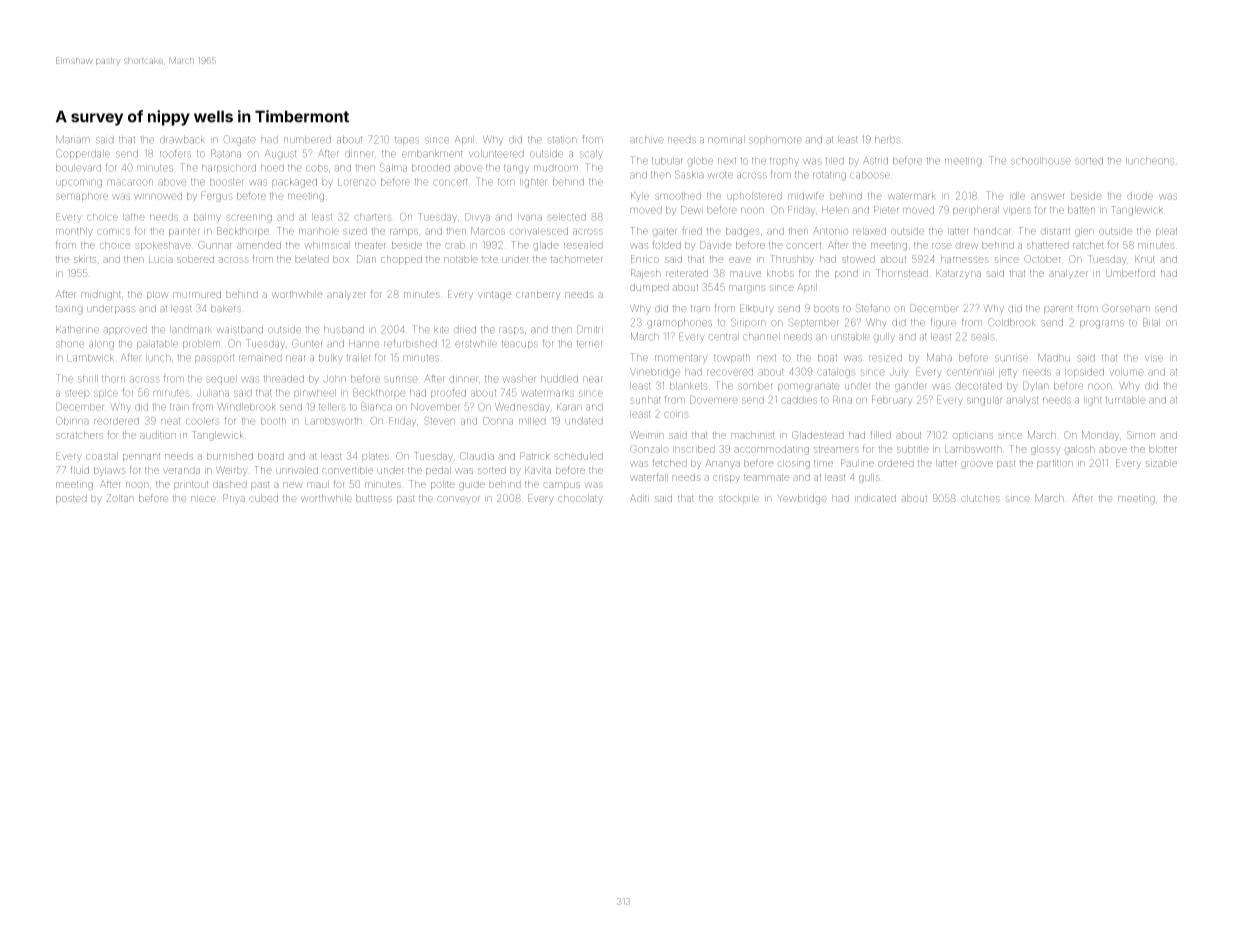 Image resolution: width=1233 pixels, height=952 pixels. I want to click on Priya, so click(234, 499).
